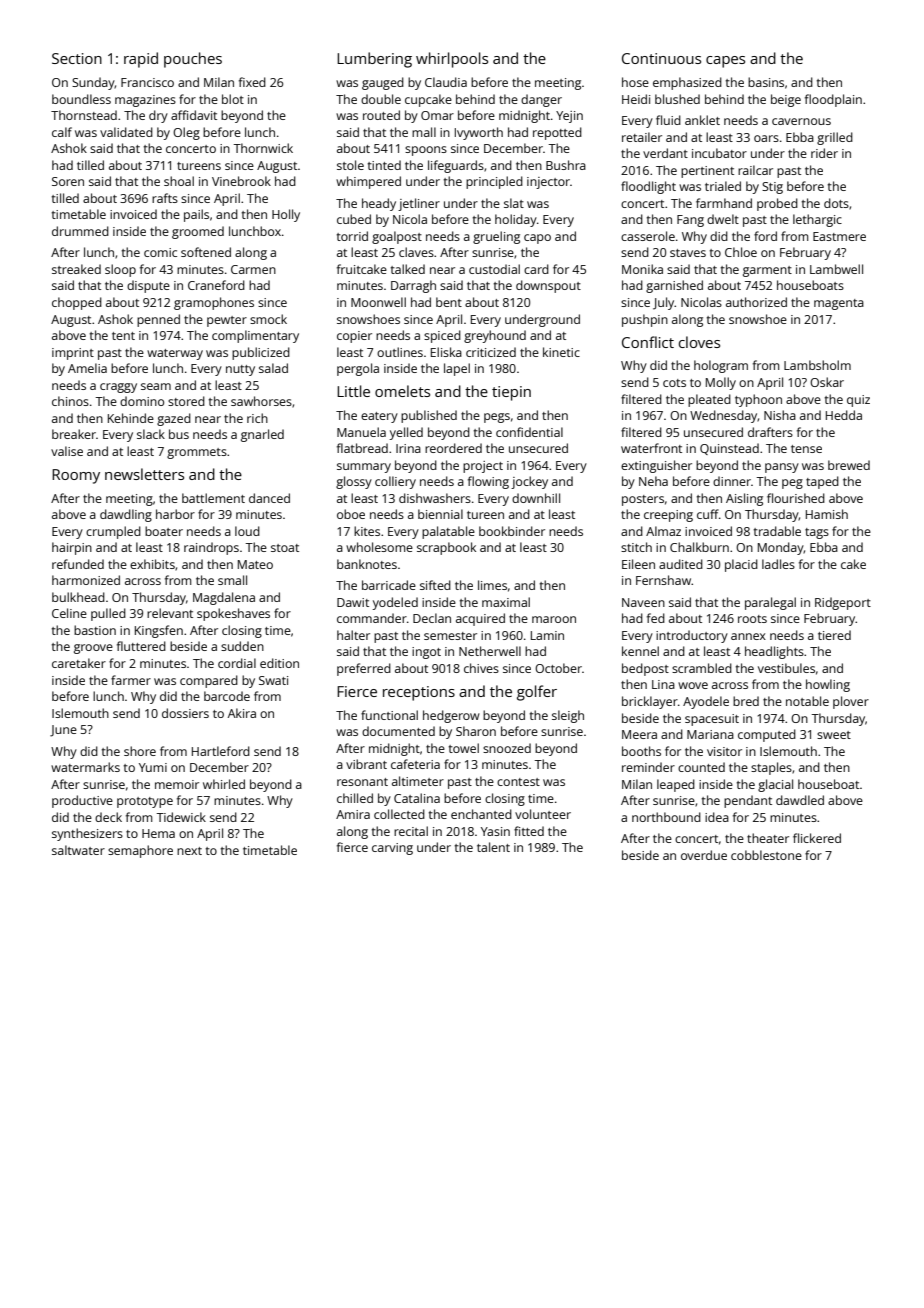 The height and width of the page is (1308, 924). I want to click on magazines, so click(145, 101).
